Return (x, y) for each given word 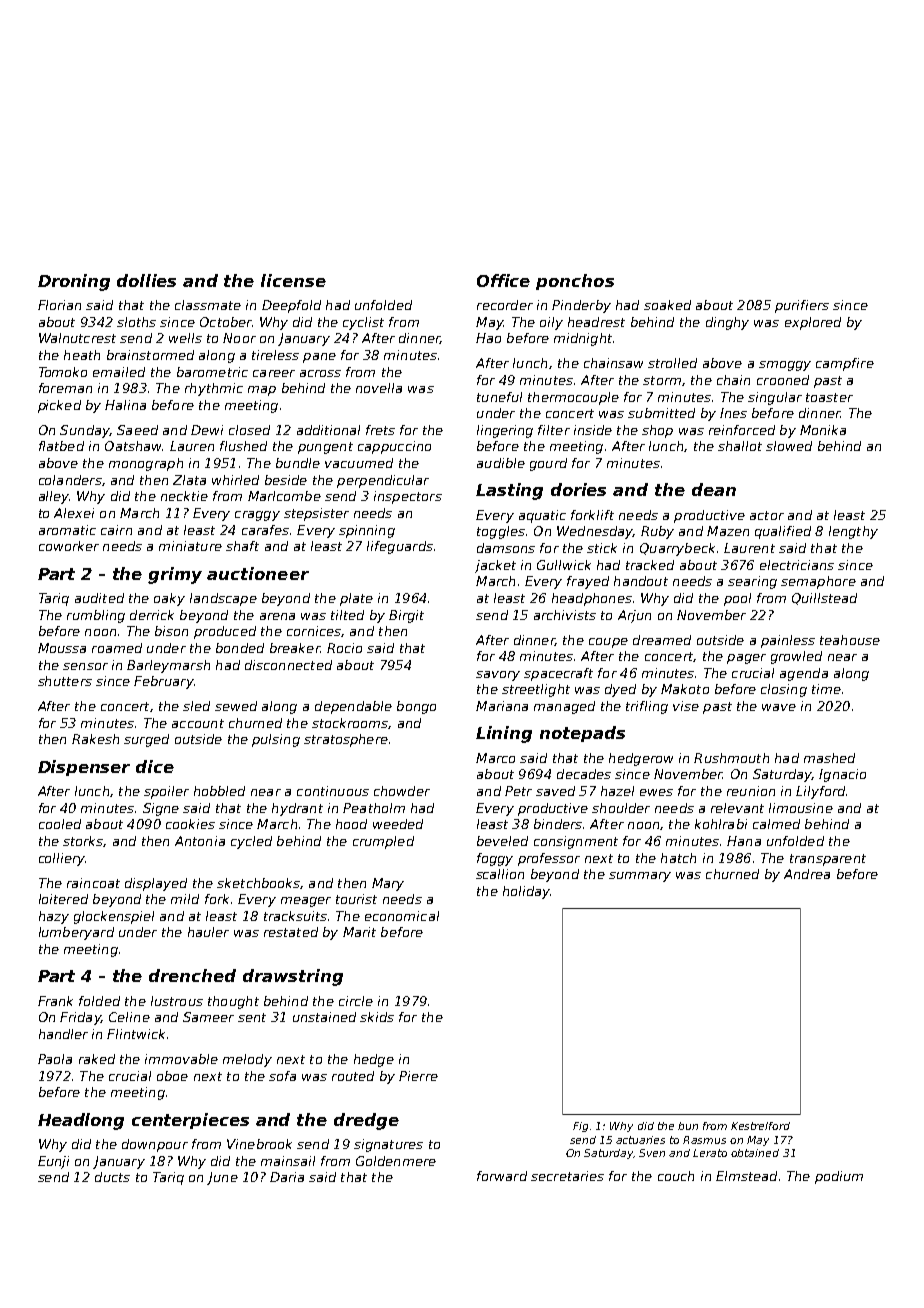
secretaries (567, 1176)
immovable (181, 1059)
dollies (146, 280)
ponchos (575, 282)
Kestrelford (760, 1126)
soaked (667, 305)
